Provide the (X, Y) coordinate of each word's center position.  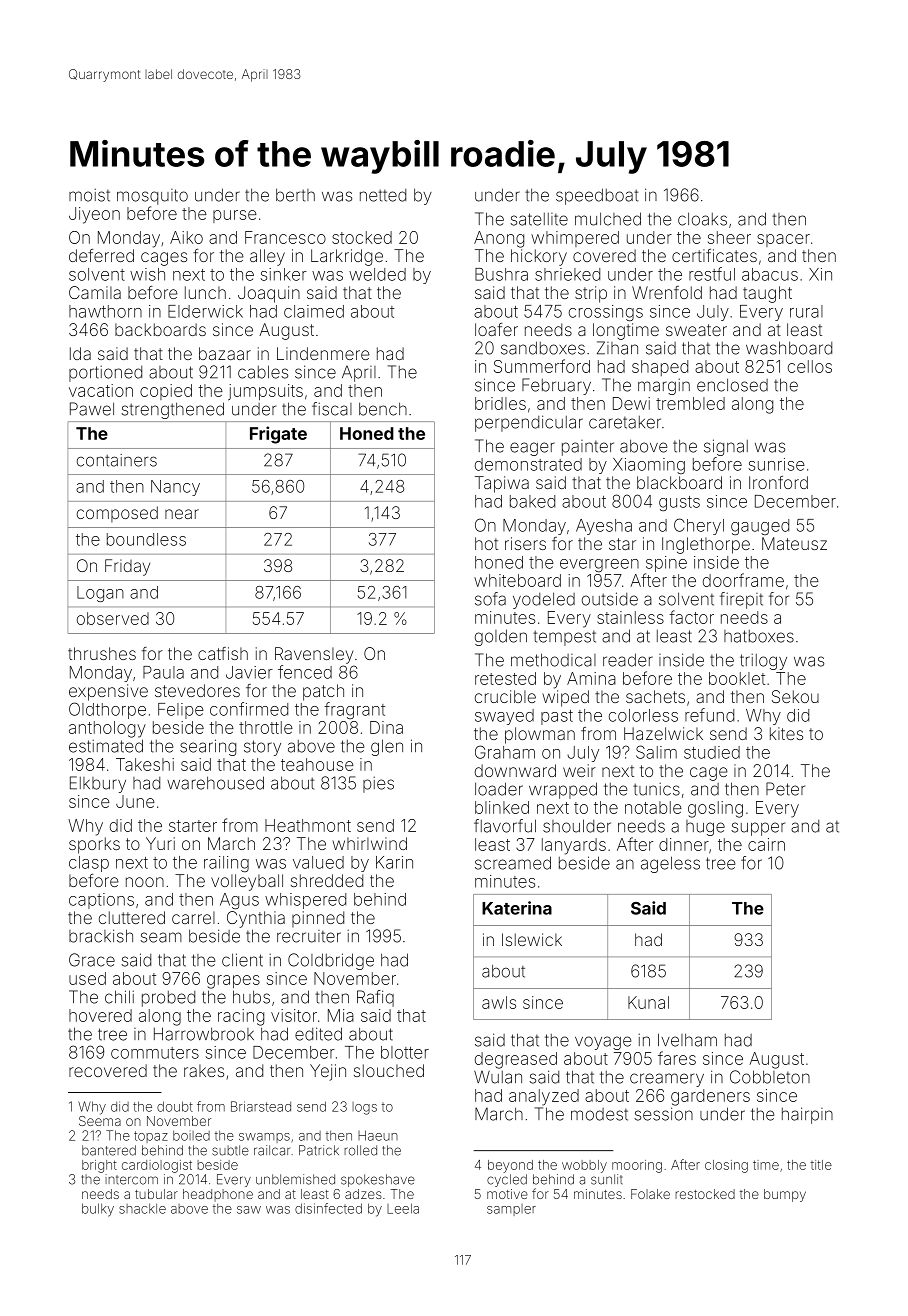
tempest (564, 638)
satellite (539, 219)
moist (89, 195)
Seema (100, 1121)
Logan (100, 594)
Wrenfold (667, 292)
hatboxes (759, 636)
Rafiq (375, 998)
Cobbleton (770, 1077)
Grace (92, 960)
